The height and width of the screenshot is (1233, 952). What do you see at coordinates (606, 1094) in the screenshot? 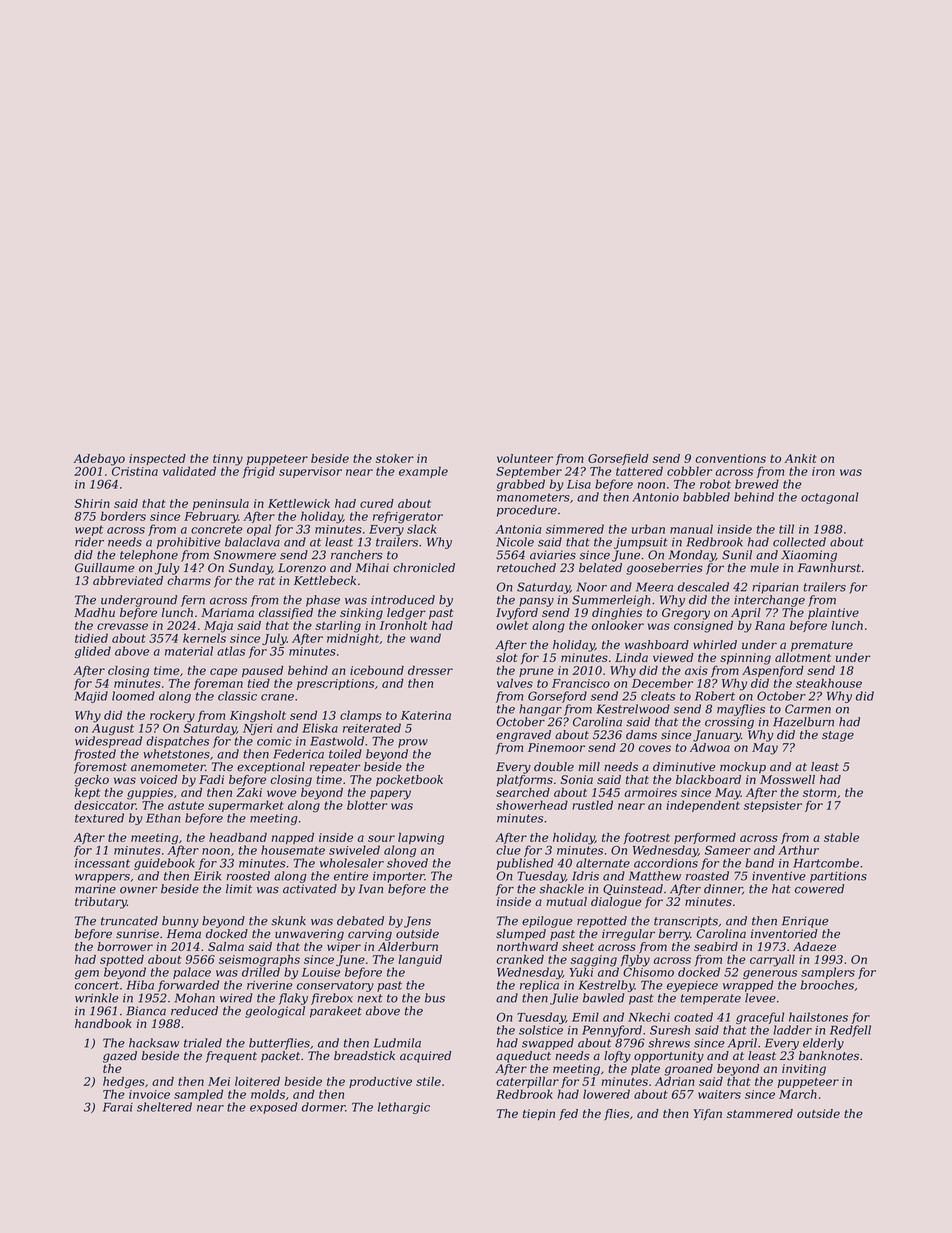
I see `lowered` at bounding box center [606, 1094].
